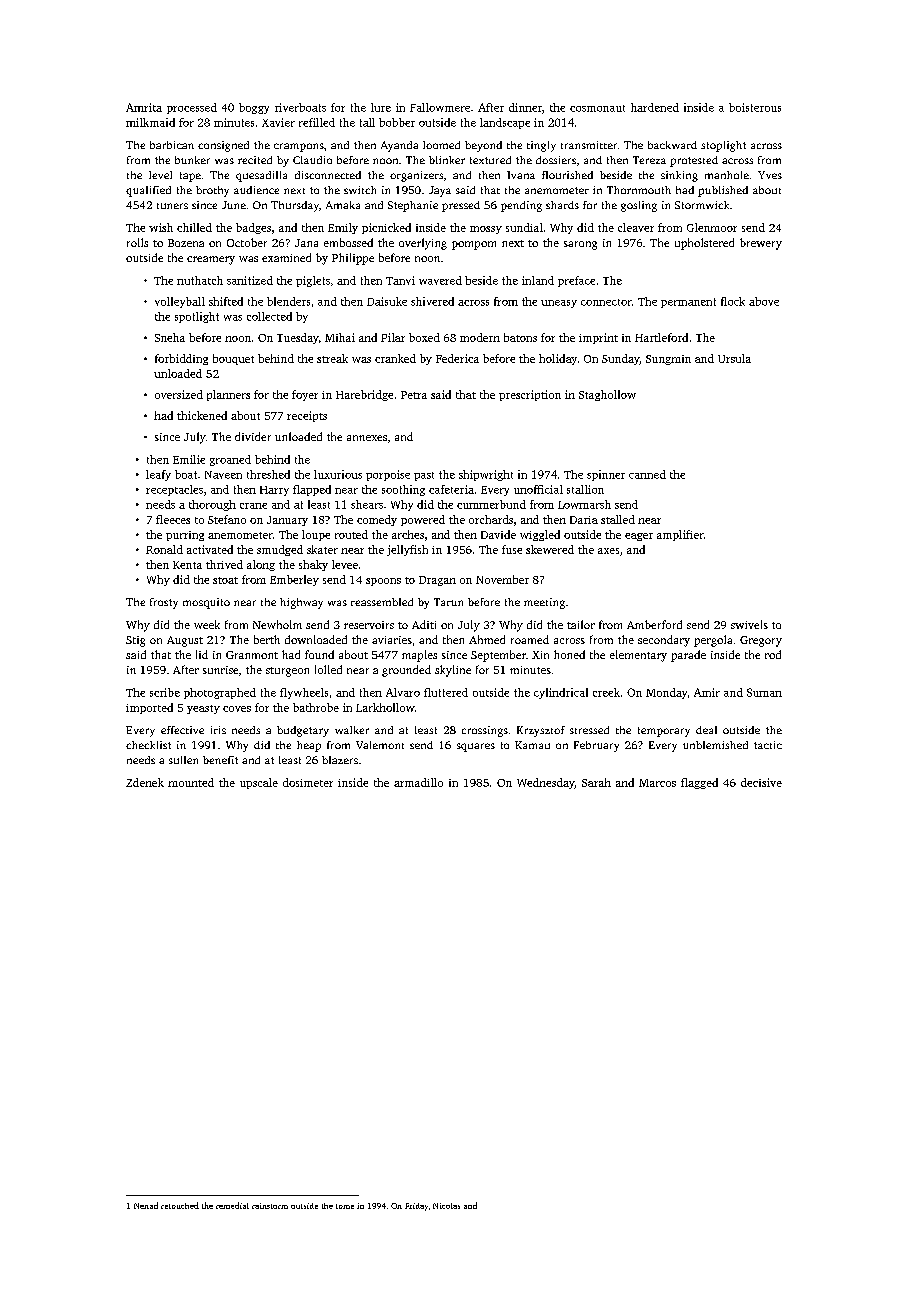  I want to click on Xin, so click(540, 655).
